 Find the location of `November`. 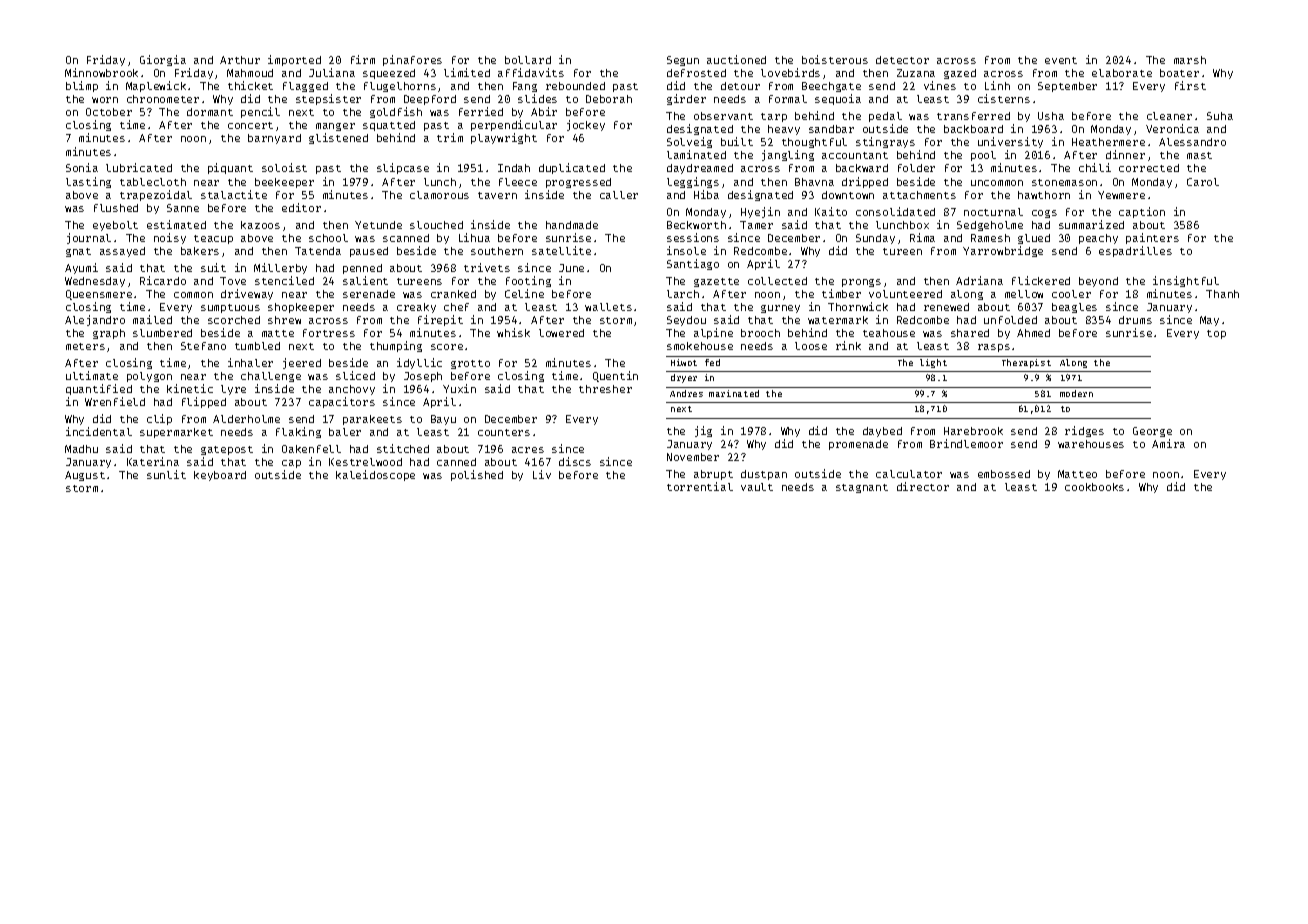

November is located at coordinates (693, 457).
